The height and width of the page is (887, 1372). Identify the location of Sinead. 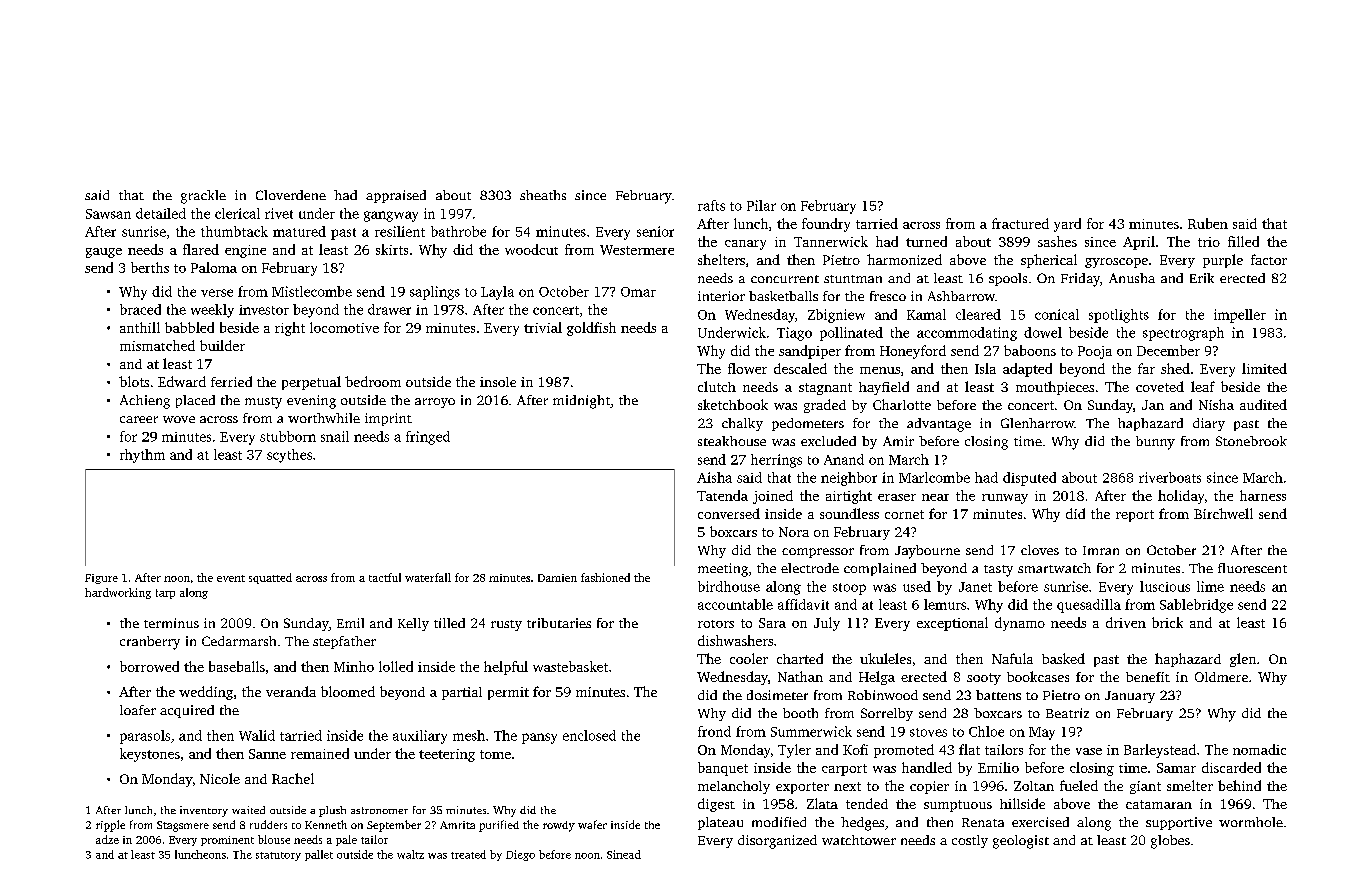
(624, 854).
